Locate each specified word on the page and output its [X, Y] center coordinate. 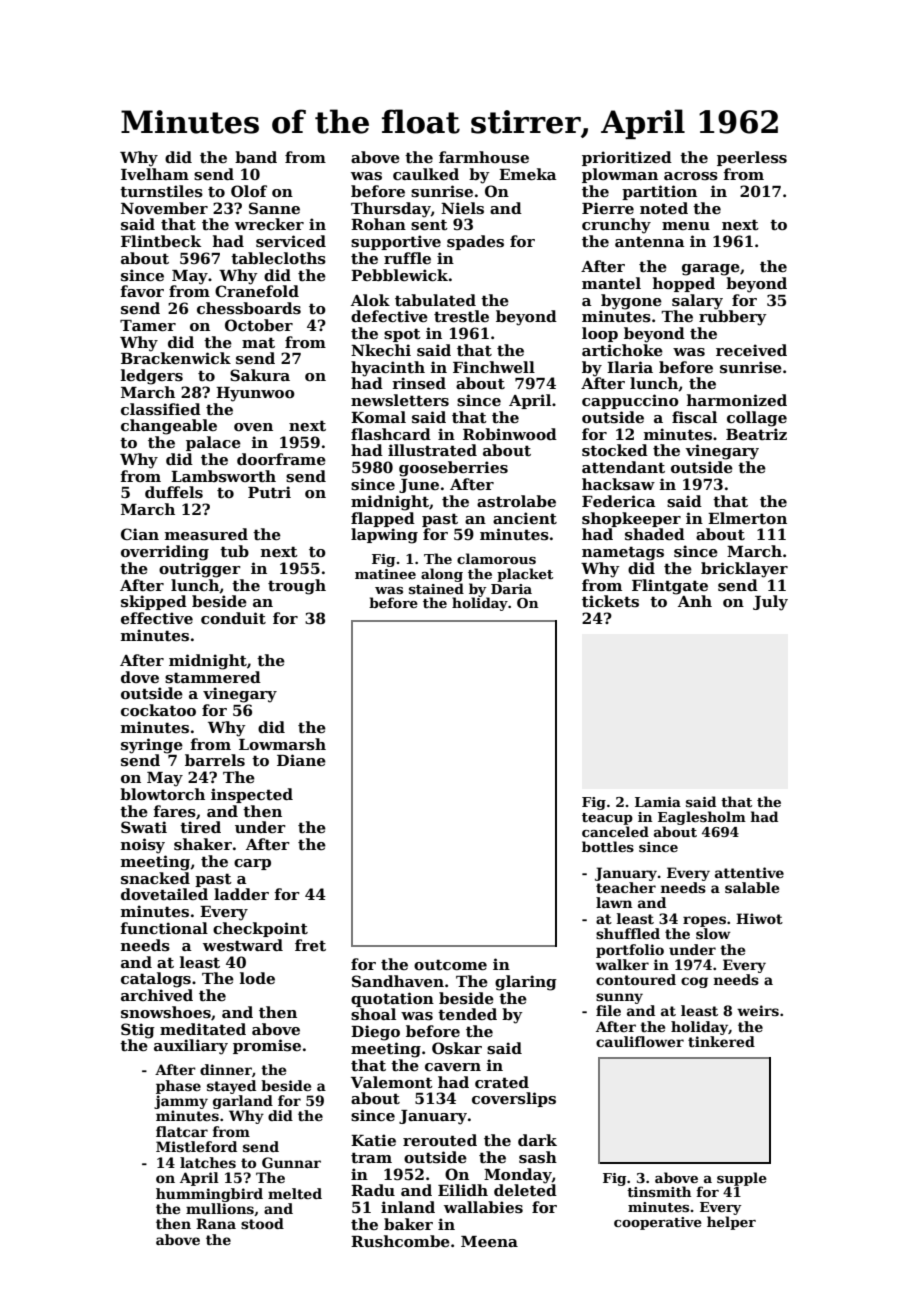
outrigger [200, 570]
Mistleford [196, 1146]
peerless [752, 158]
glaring [526, 983]
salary [697, 302]
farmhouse [484, 157]
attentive [749, 872]
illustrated [432, 450]
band [256, 157]
